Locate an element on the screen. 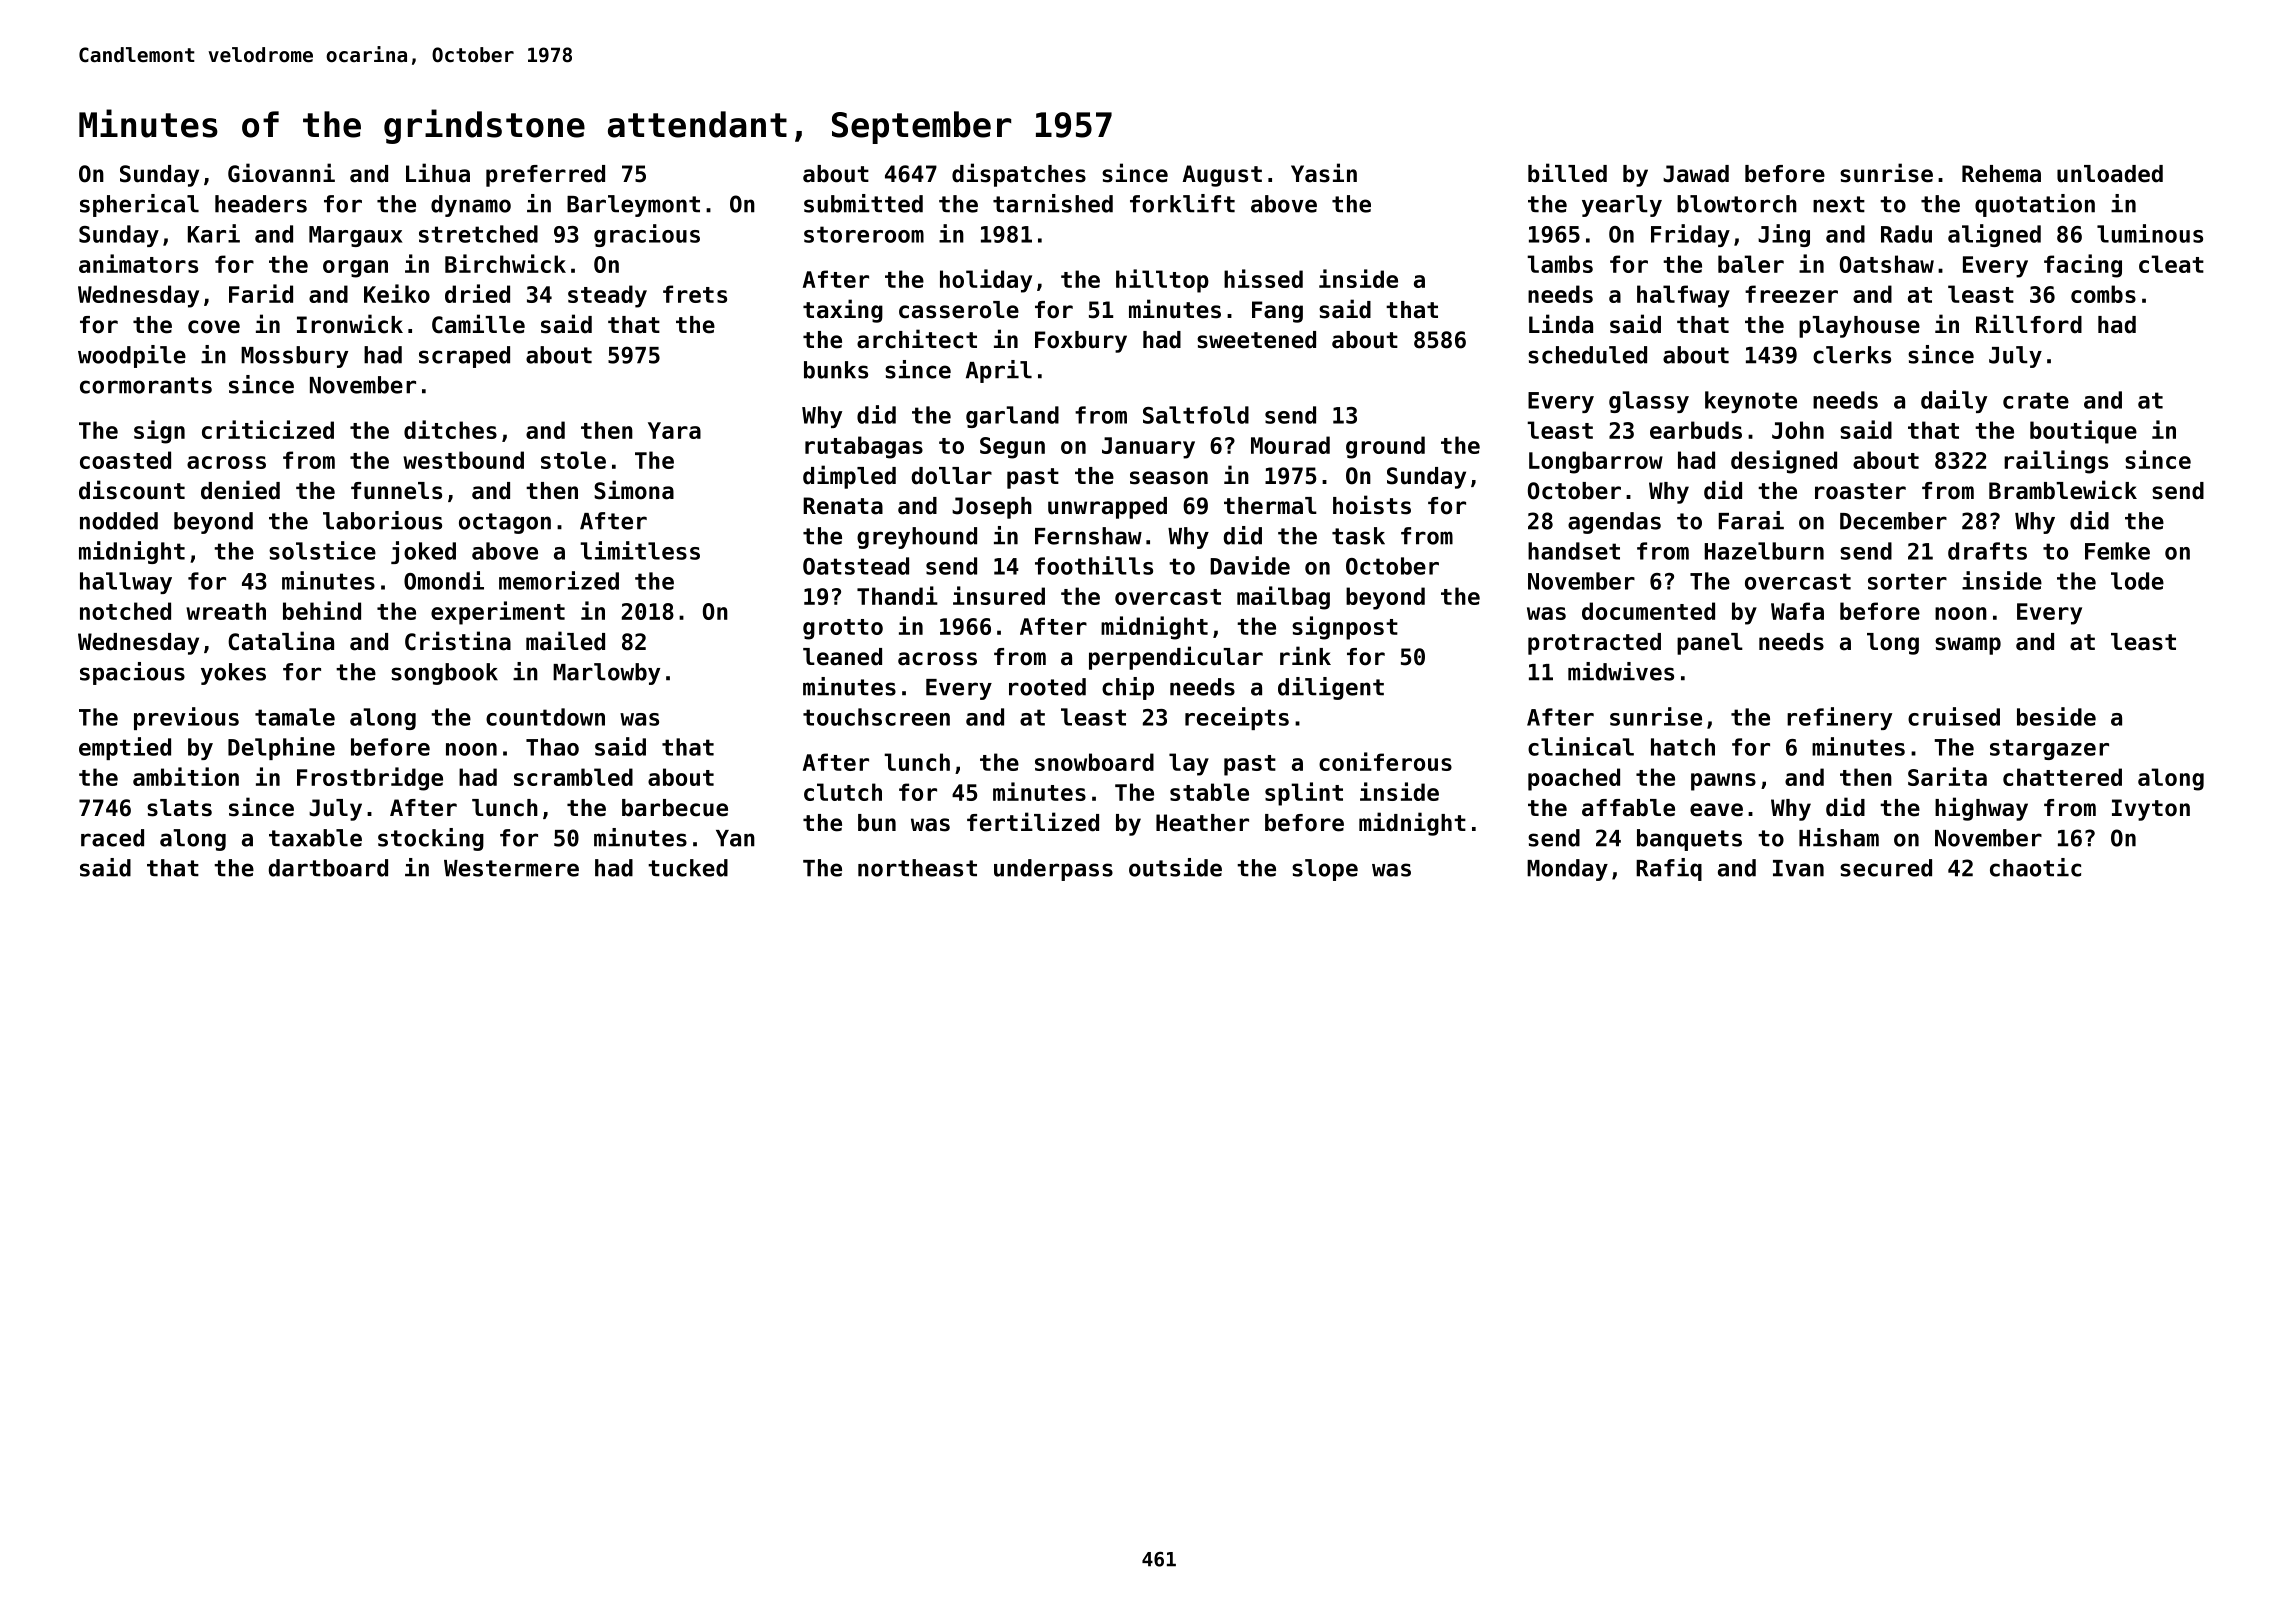 This screenshot has height=1614, width=2283. spherical is located at coordinates (139, 205).
